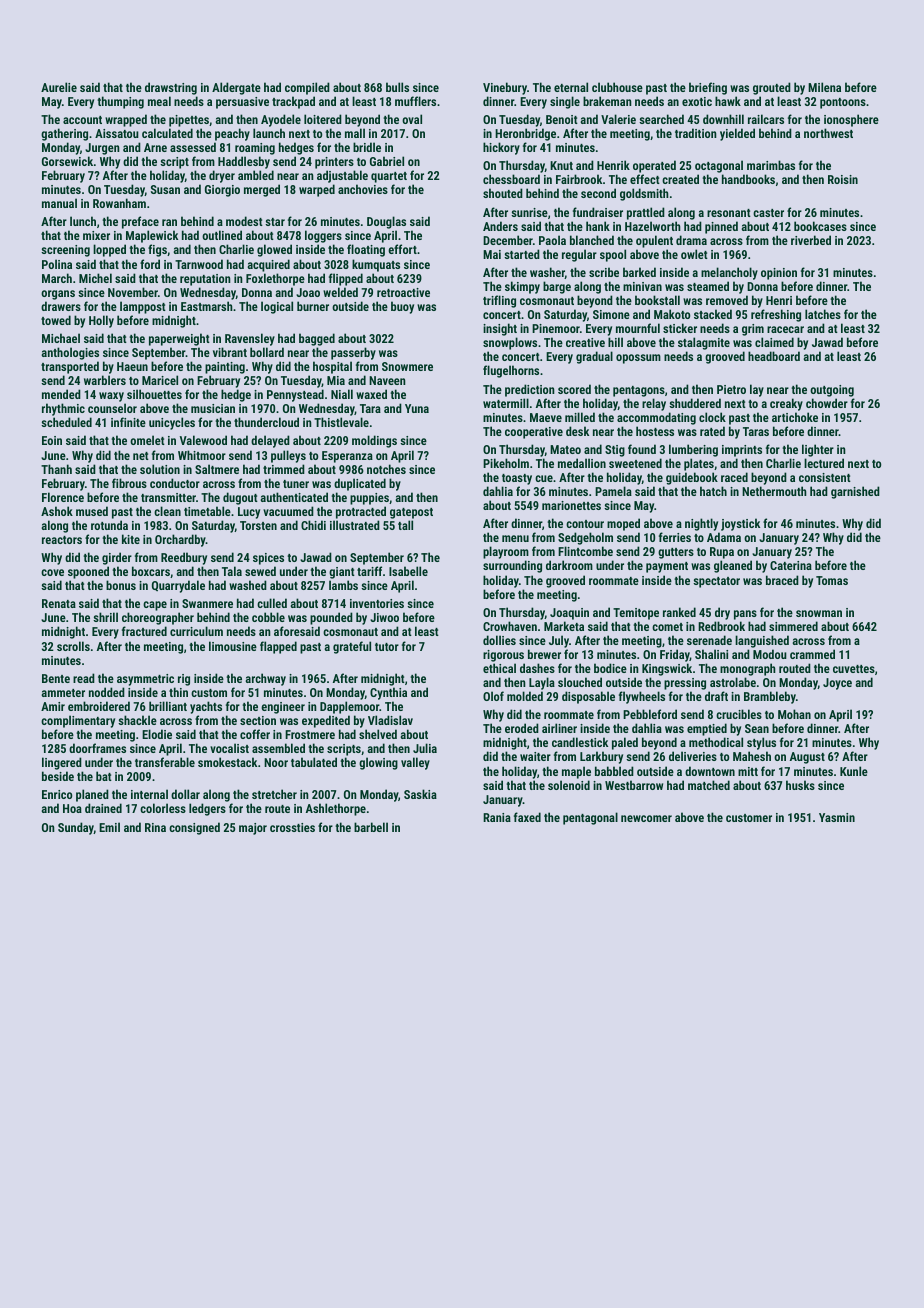  Describe the element at coordinates (155, 147) in the screenshot. I see `Arne` at that location.
